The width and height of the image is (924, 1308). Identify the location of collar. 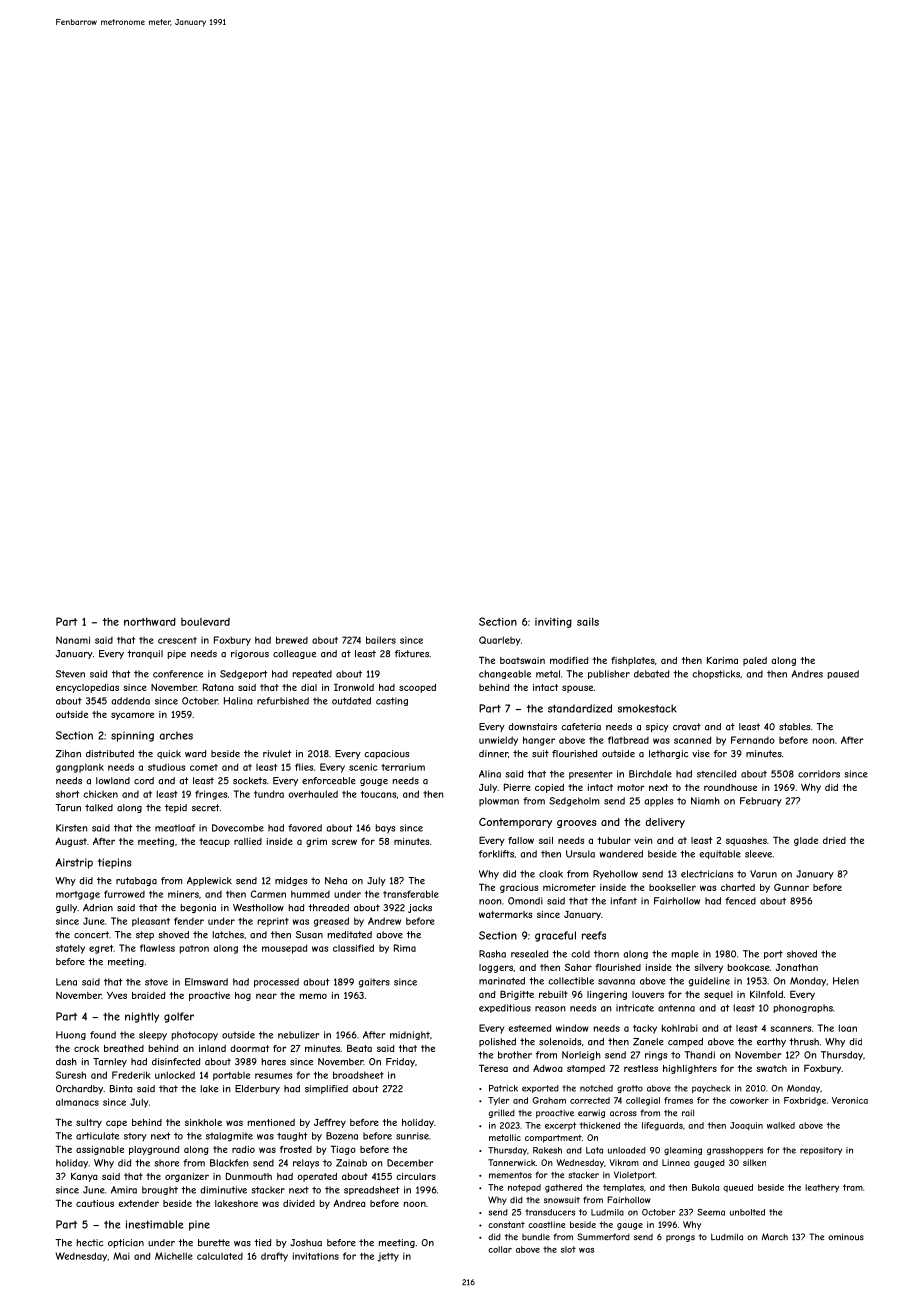
(500, 1249).
